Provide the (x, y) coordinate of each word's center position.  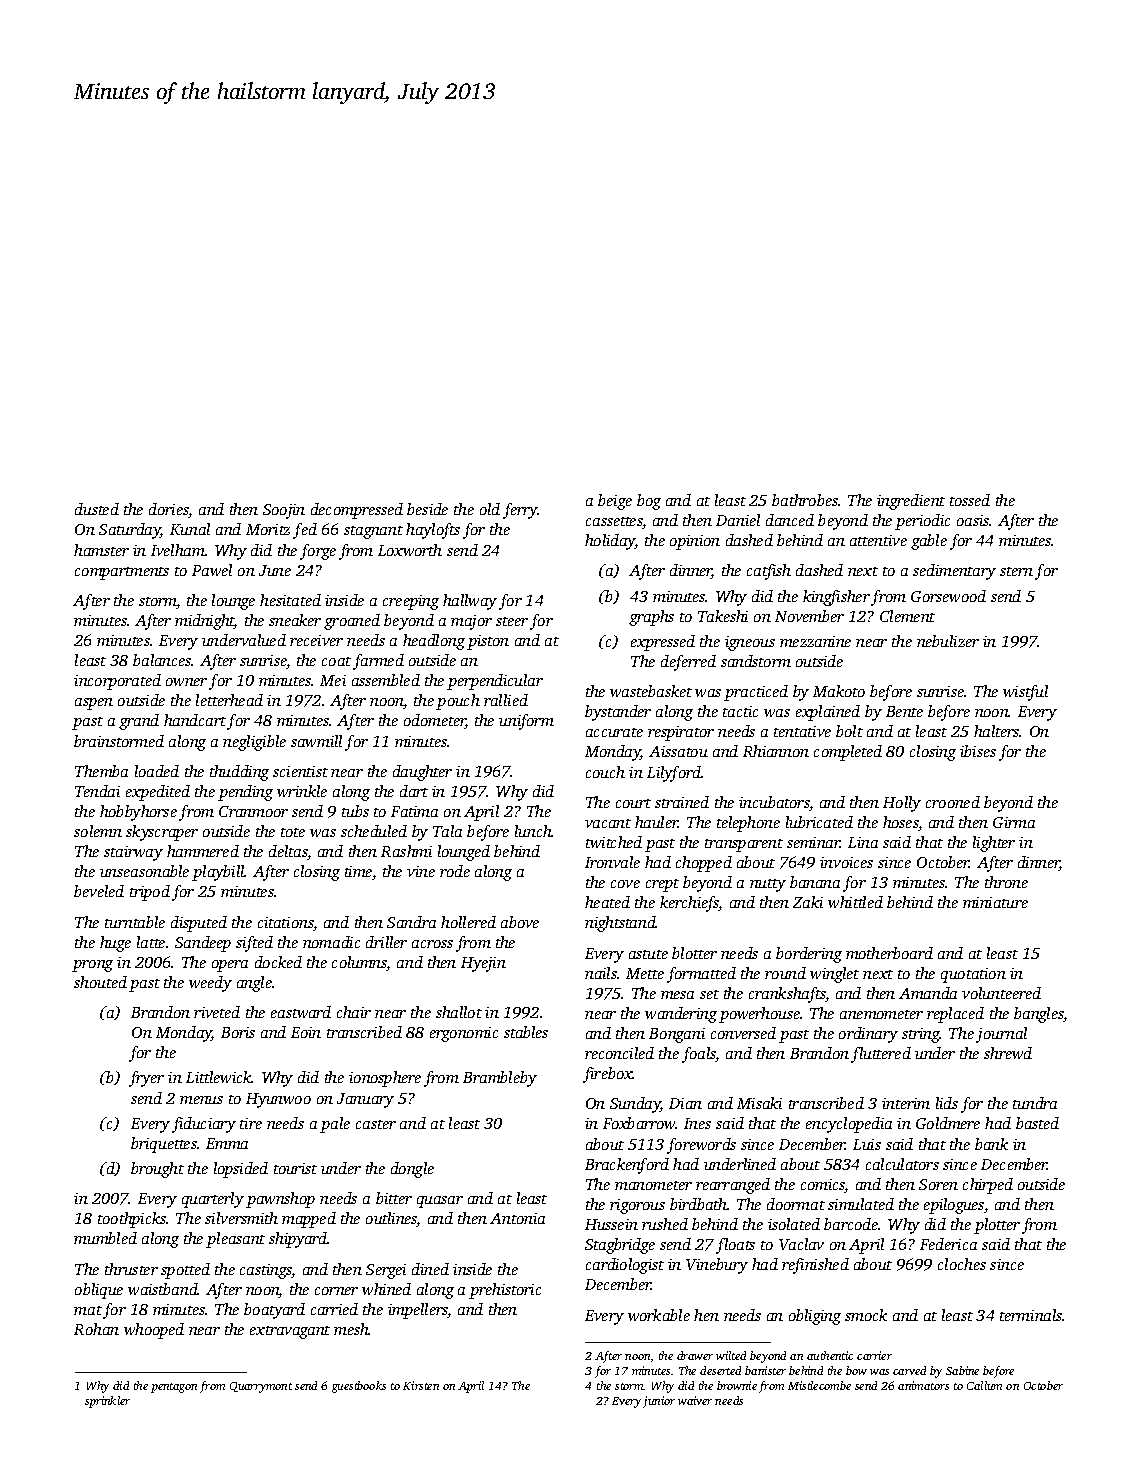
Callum (984, 1385)
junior (659, 1402)
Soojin (284, 511)
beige (615, 502)
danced (790, 520)
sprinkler (107, 1402)
